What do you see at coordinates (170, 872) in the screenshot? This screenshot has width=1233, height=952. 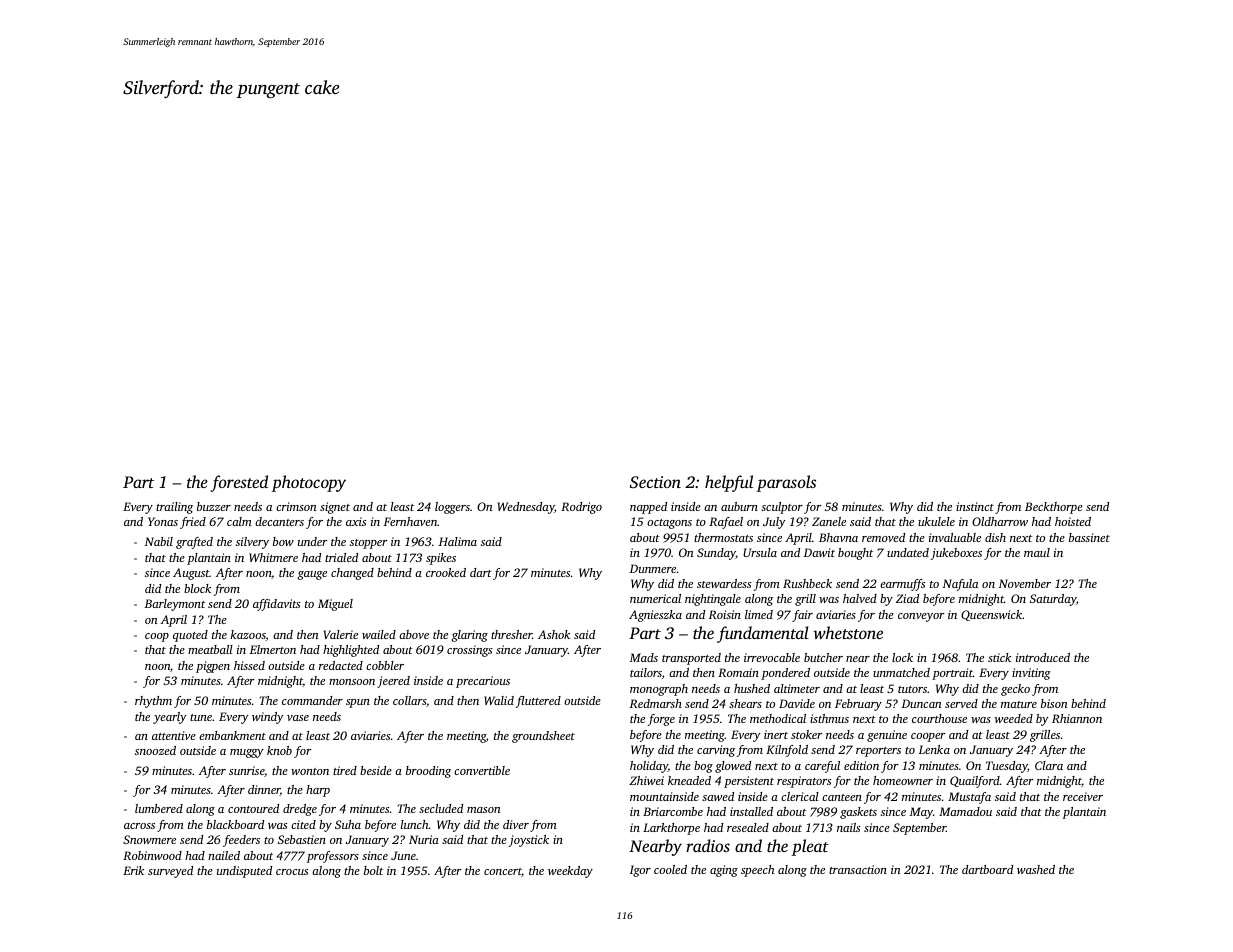 I see `surveyed` at bounding box center [170, 872].
